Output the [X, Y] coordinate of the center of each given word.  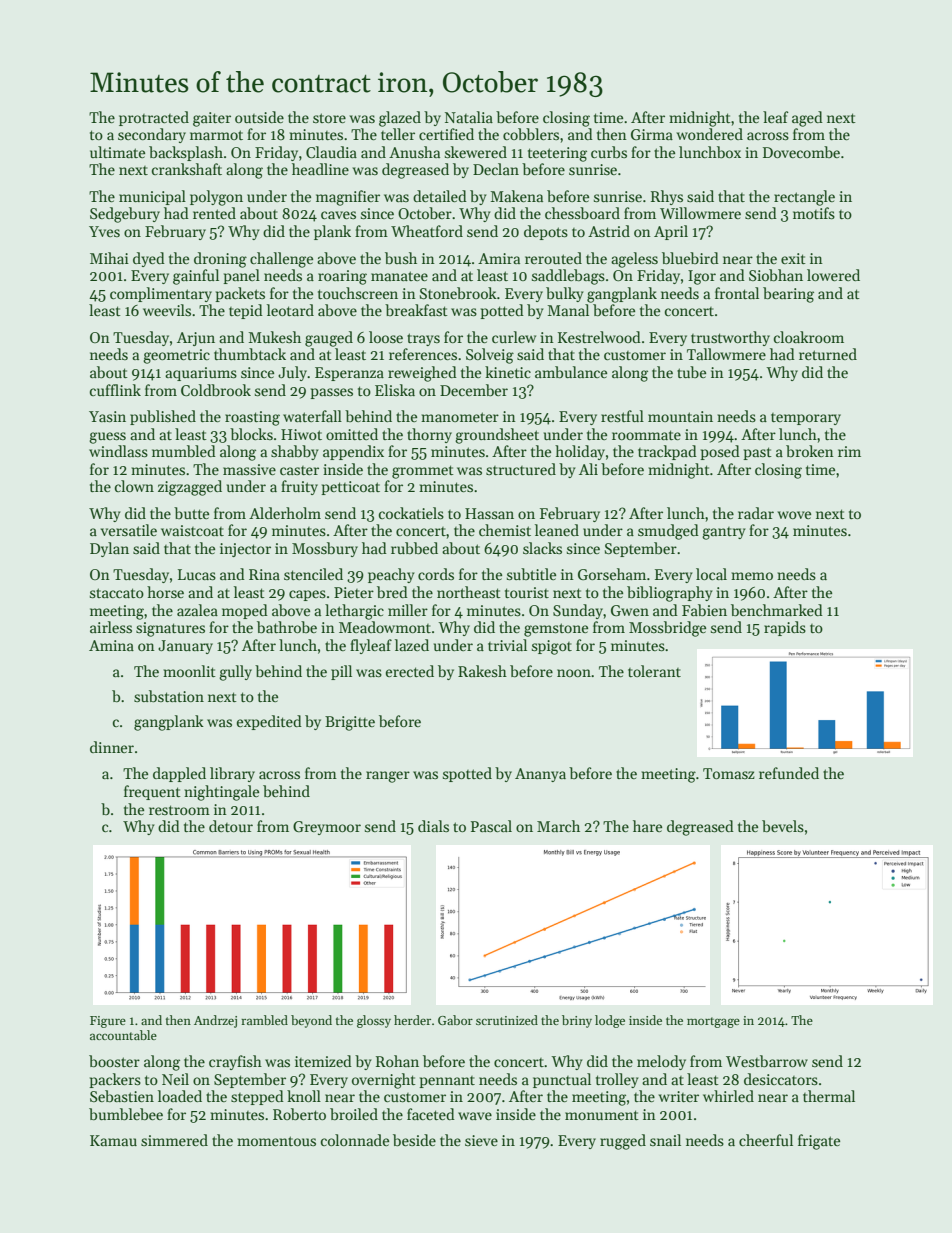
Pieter [354, 592]
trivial [507, 645]
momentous [276, 1141]
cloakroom [809, 337]
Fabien [704, 610]
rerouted [553, 258]
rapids [785, 628]
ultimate [117, 152]
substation [169, 696]
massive [249, 469]
